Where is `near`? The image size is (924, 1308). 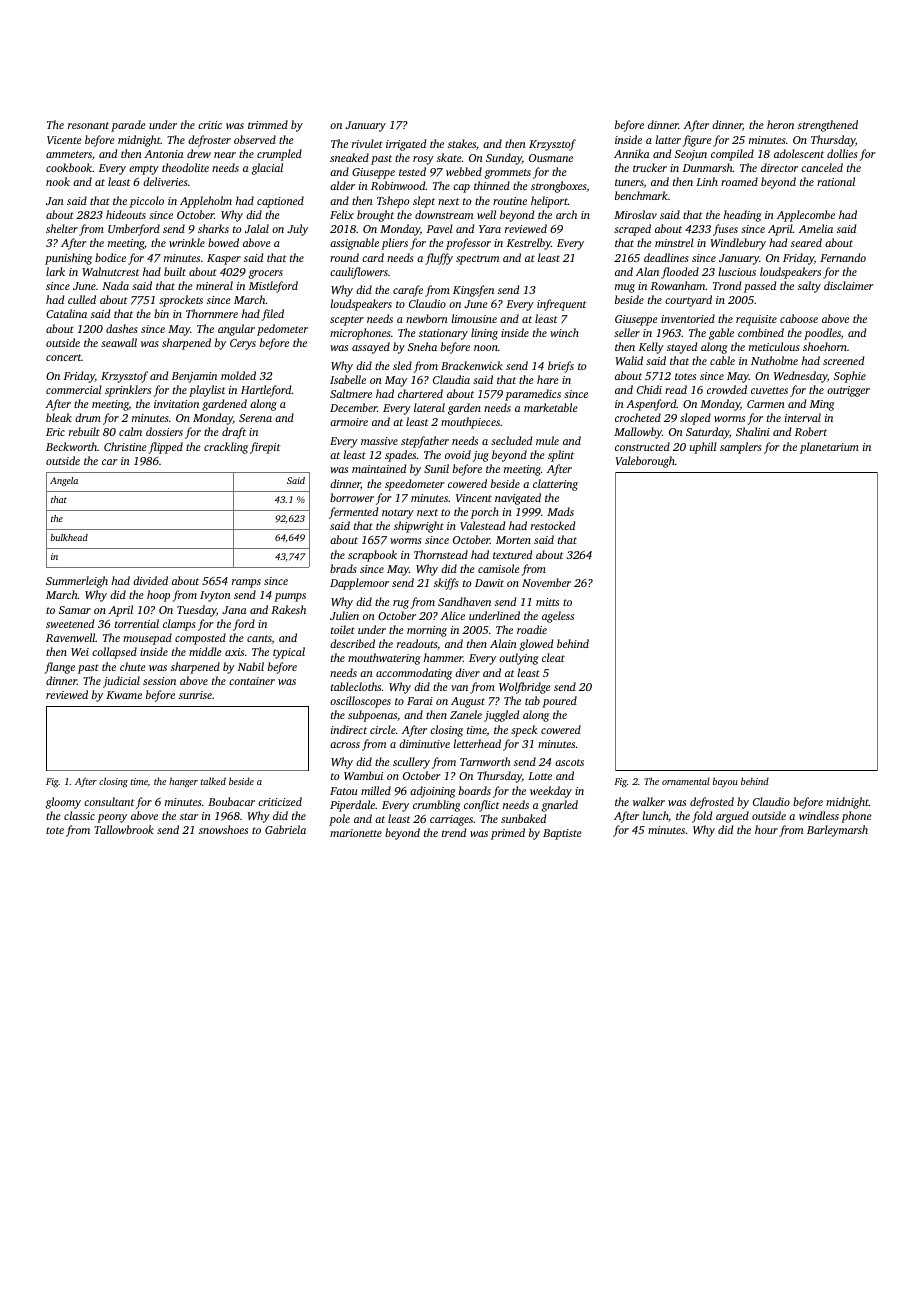 near is located at coordinates (225, 155).
